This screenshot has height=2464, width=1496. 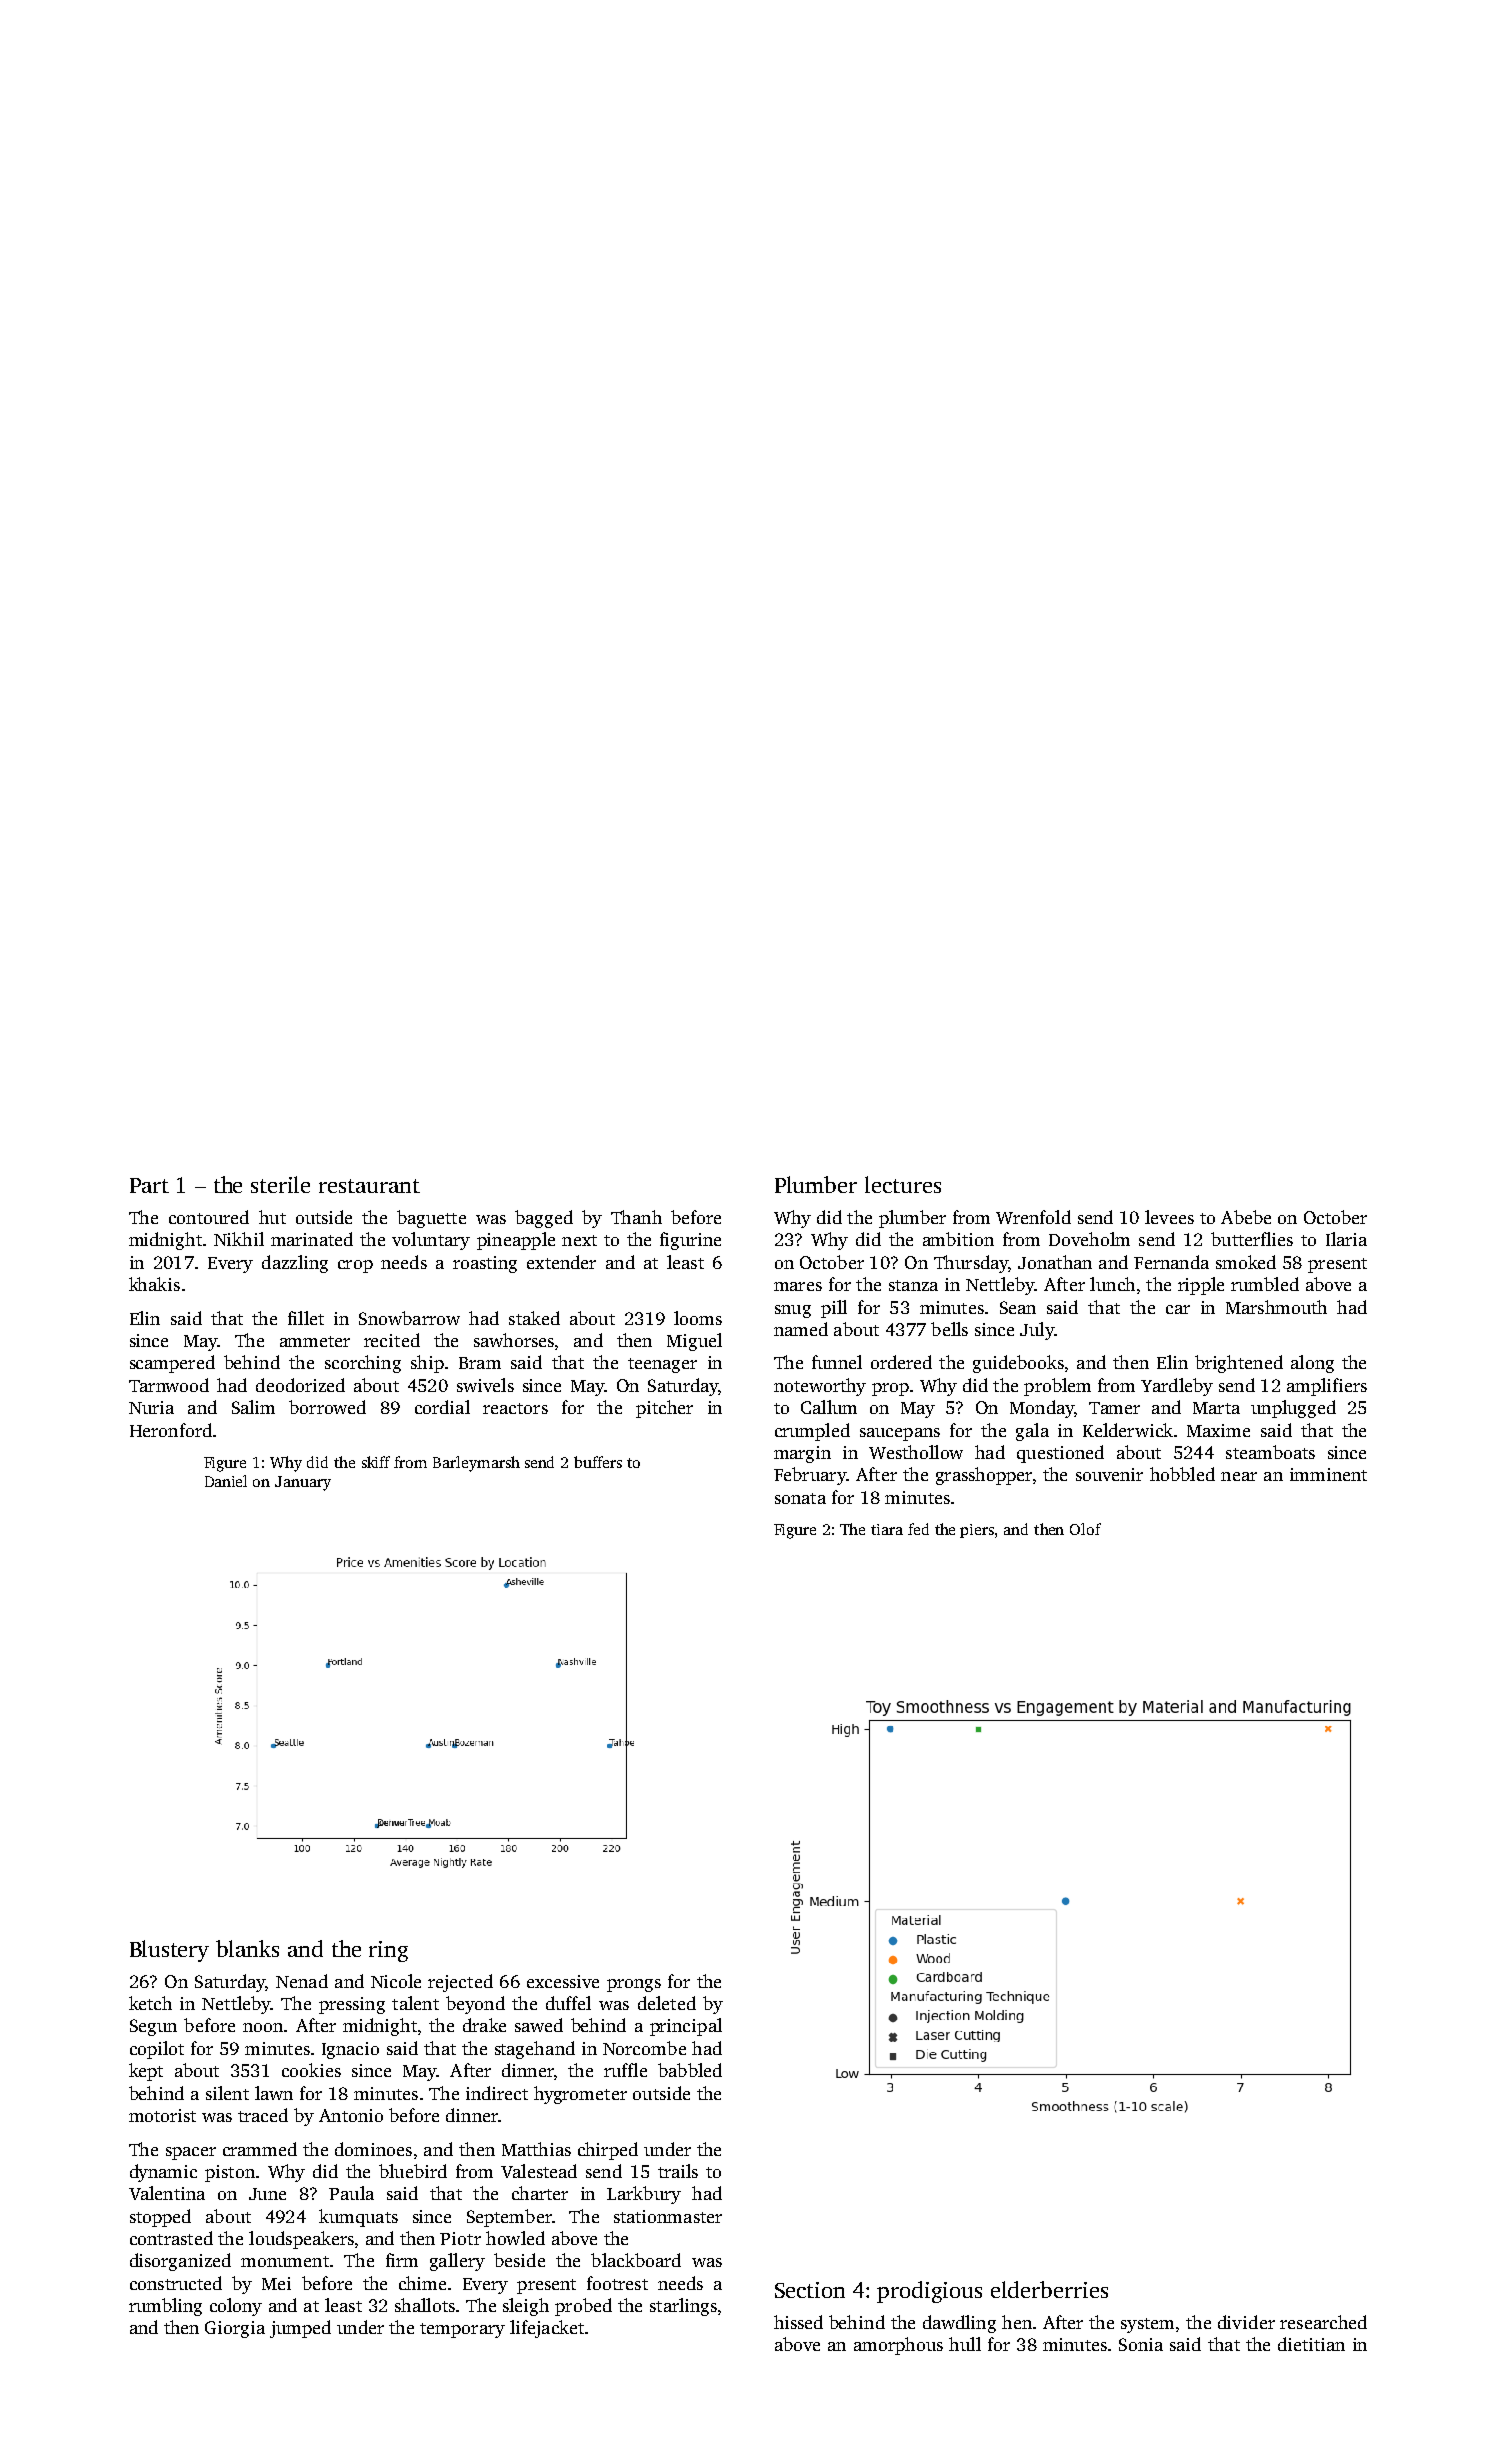 I want to click on divider, so click(x=1246, y=2322).
